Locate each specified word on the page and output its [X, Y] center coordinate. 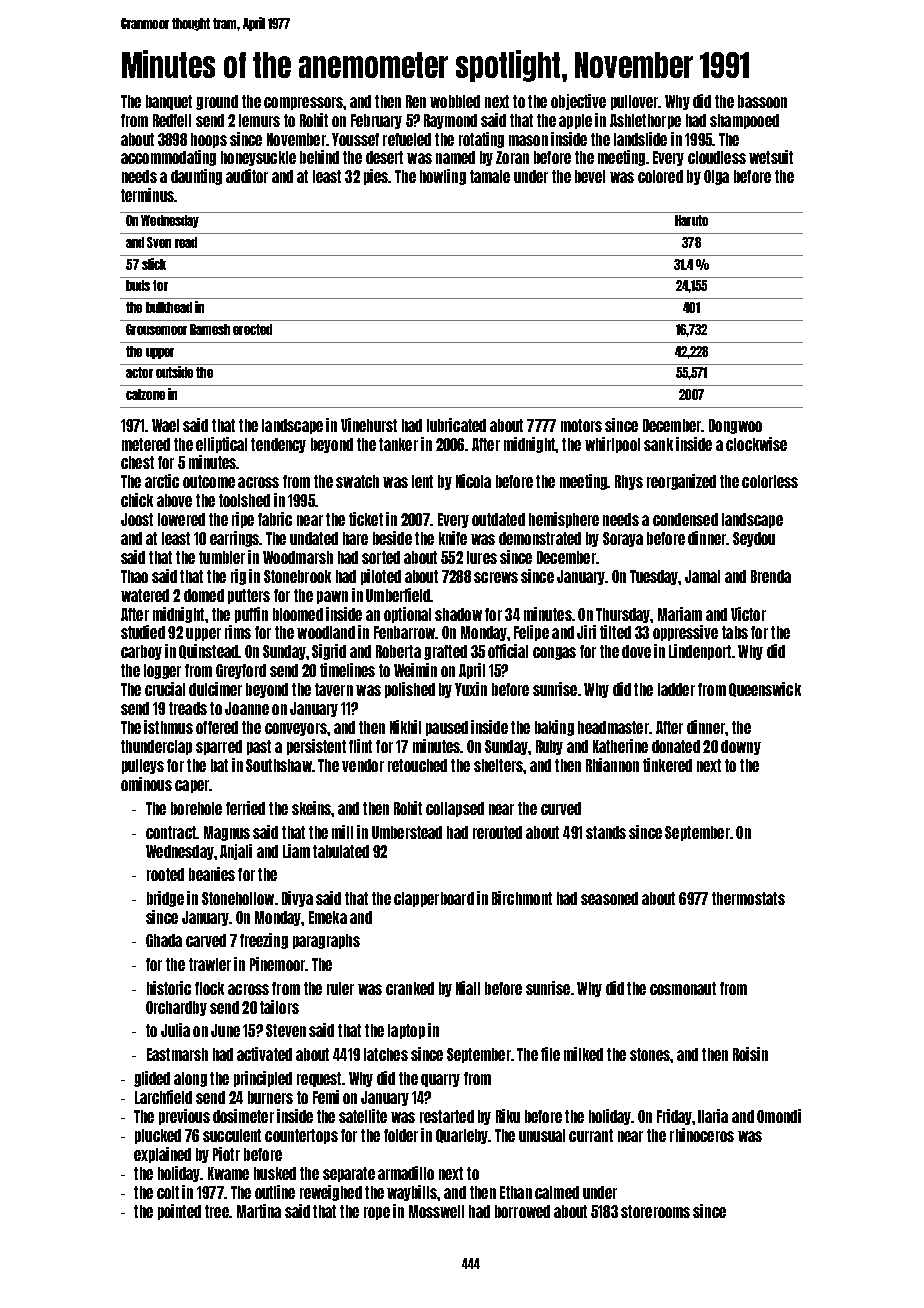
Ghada [164, 940]
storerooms [655, 1211]
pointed [179, 1212]
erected [252, 329]
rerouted [497, 832]
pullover [634, 102]
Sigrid [329, 652]
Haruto [691, 220]
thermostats [748, 898]
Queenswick [765, 689]
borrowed [522, 1211]
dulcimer [215, 689]
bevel [590, 176]
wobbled [455, 101]
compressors [303, 103]
